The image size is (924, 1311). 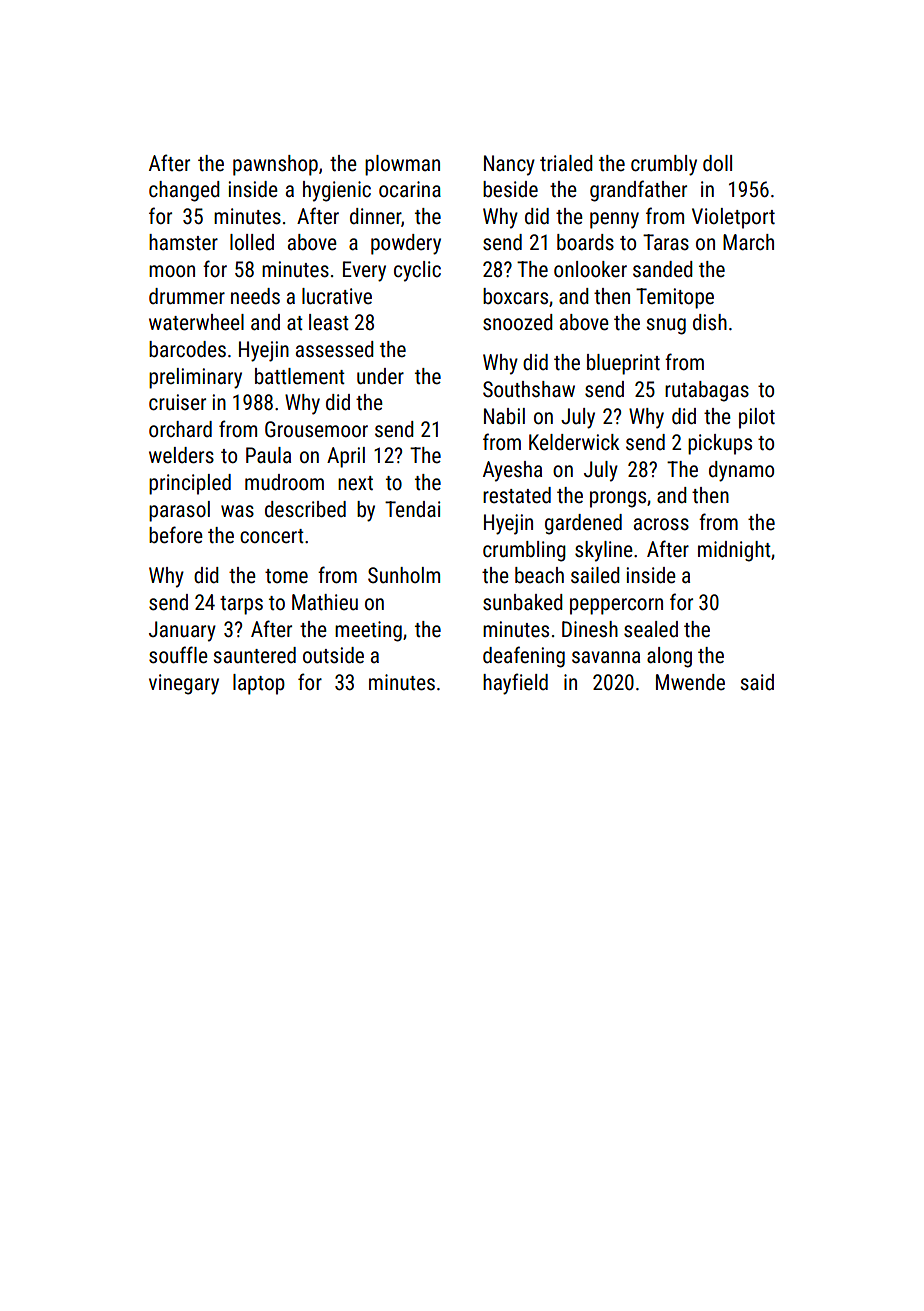 What do you see at coordinates (504, 416) in the image?
I see `Nabil` at bounding box center [504, 416].
